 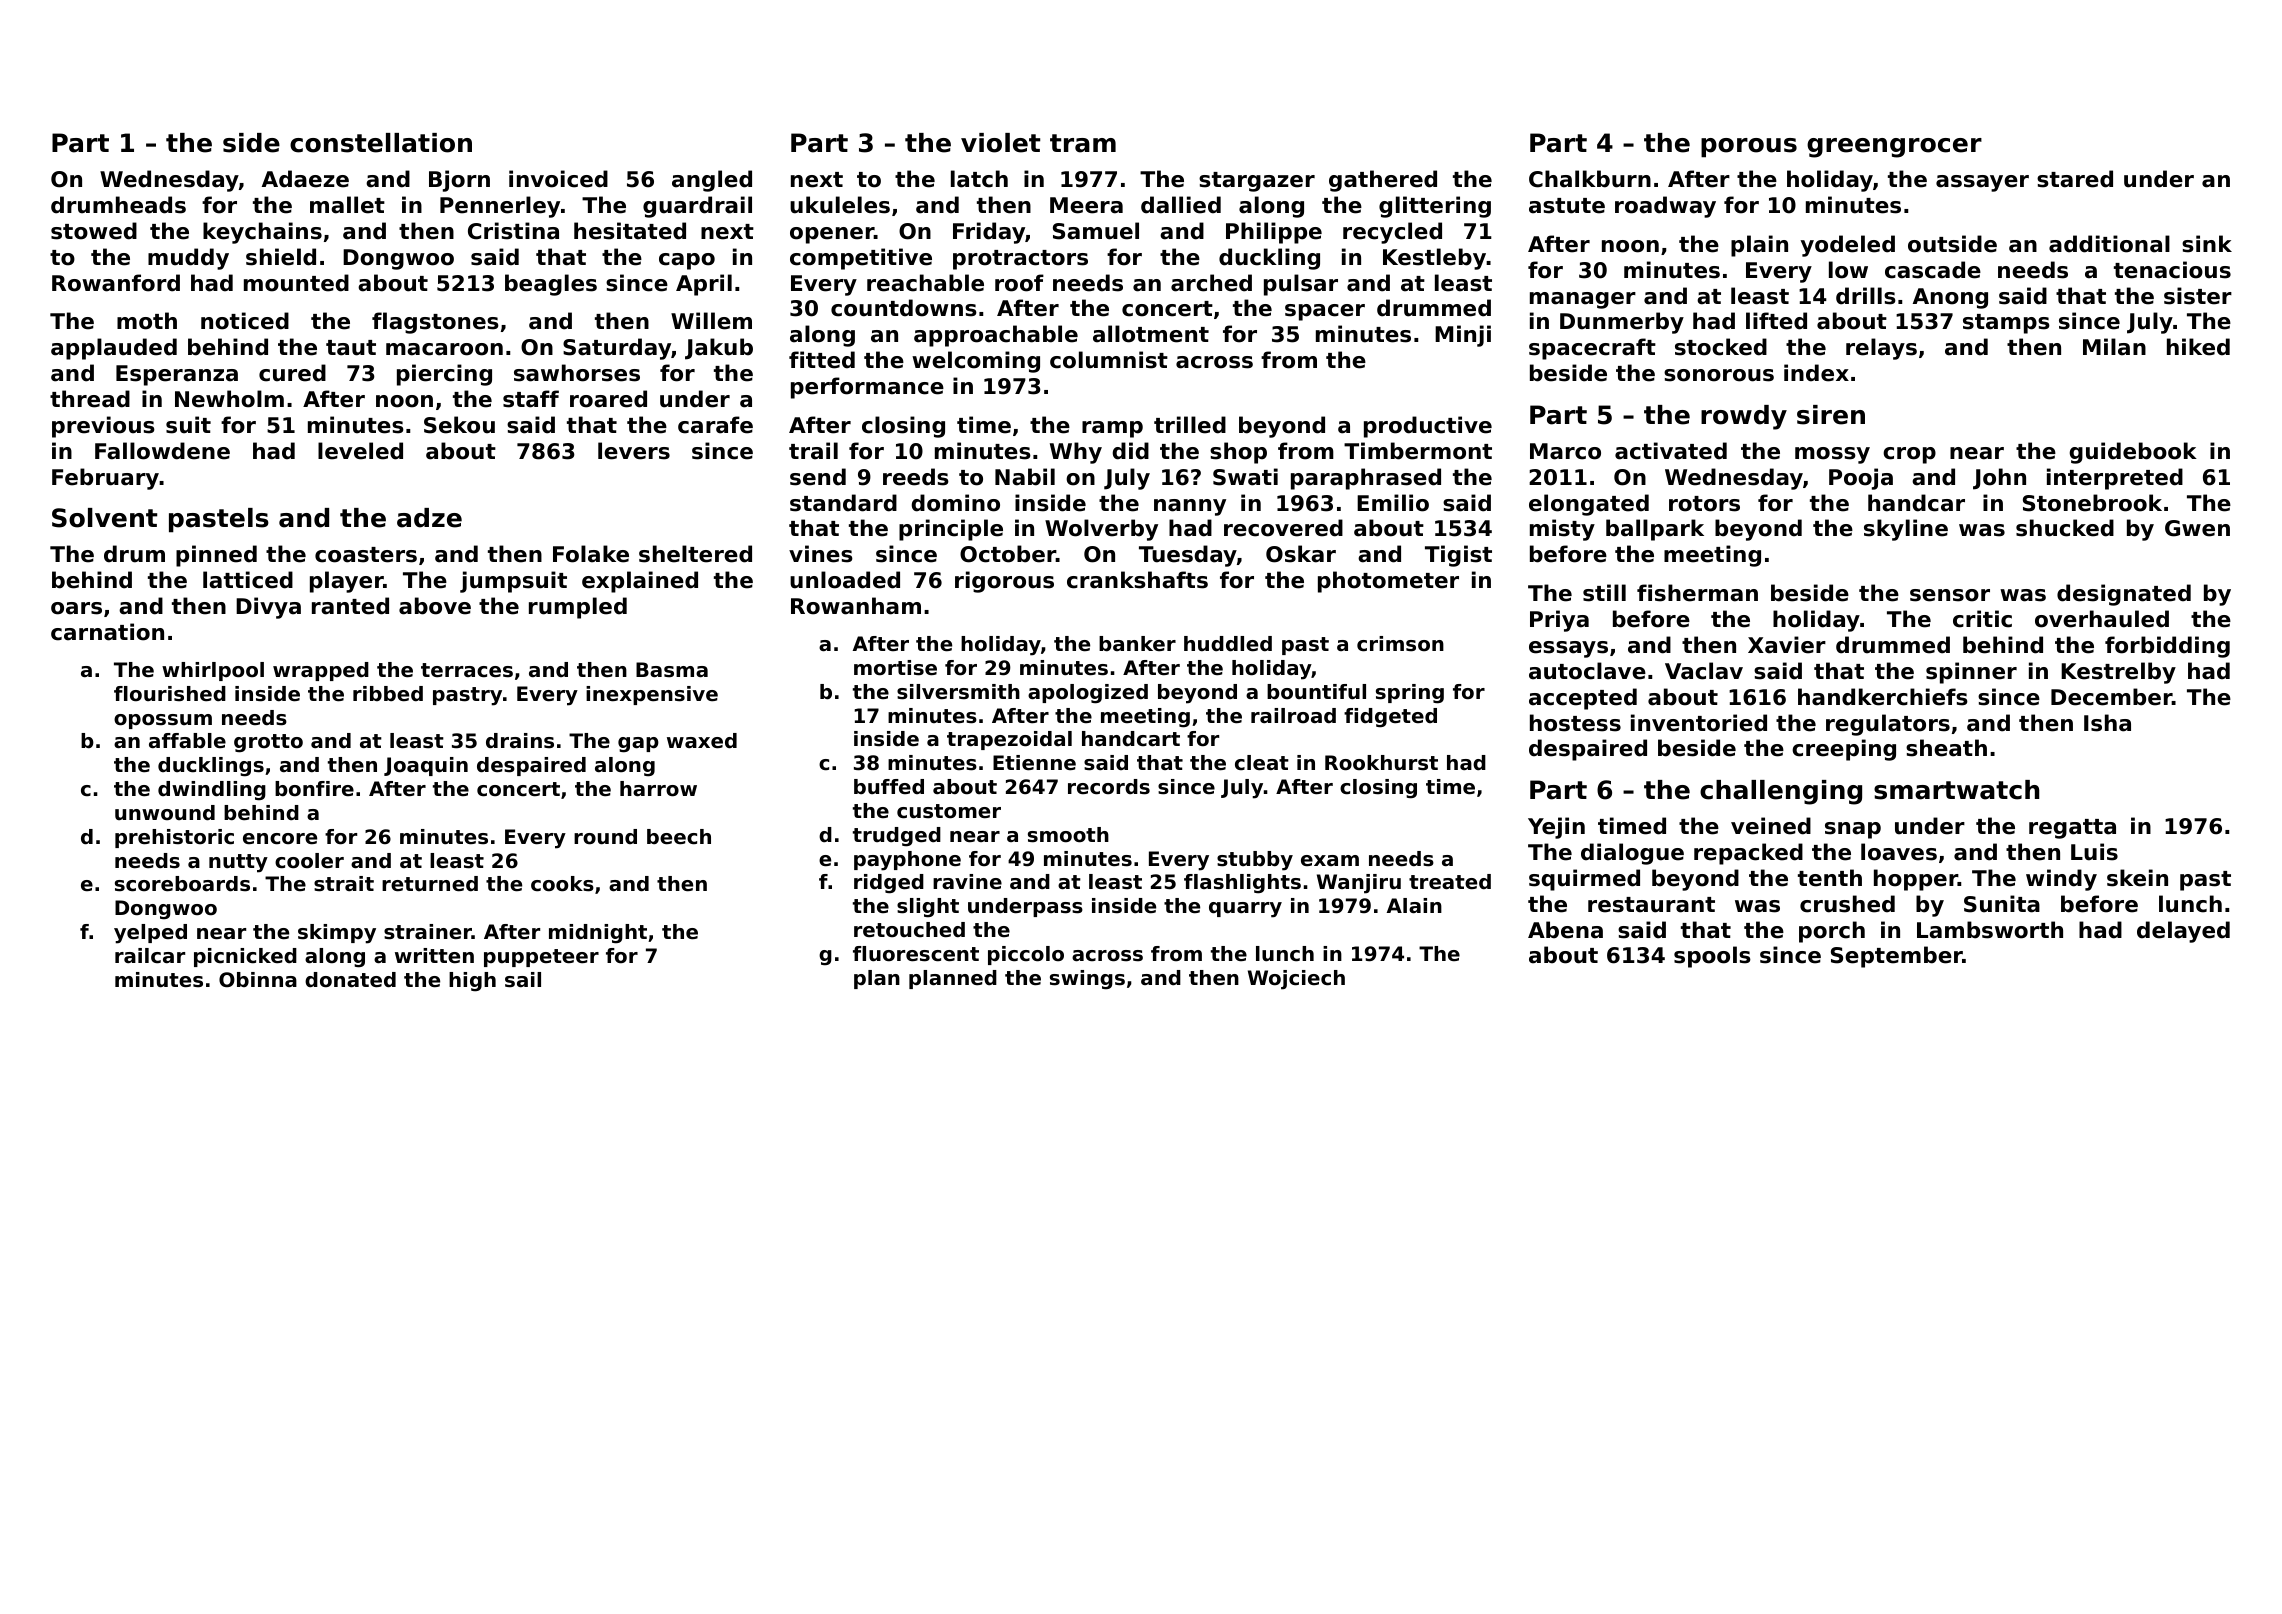 What do you see at coordinates (248, 580) in the page?
I see `latticed` at bounding box center [248, 580].
